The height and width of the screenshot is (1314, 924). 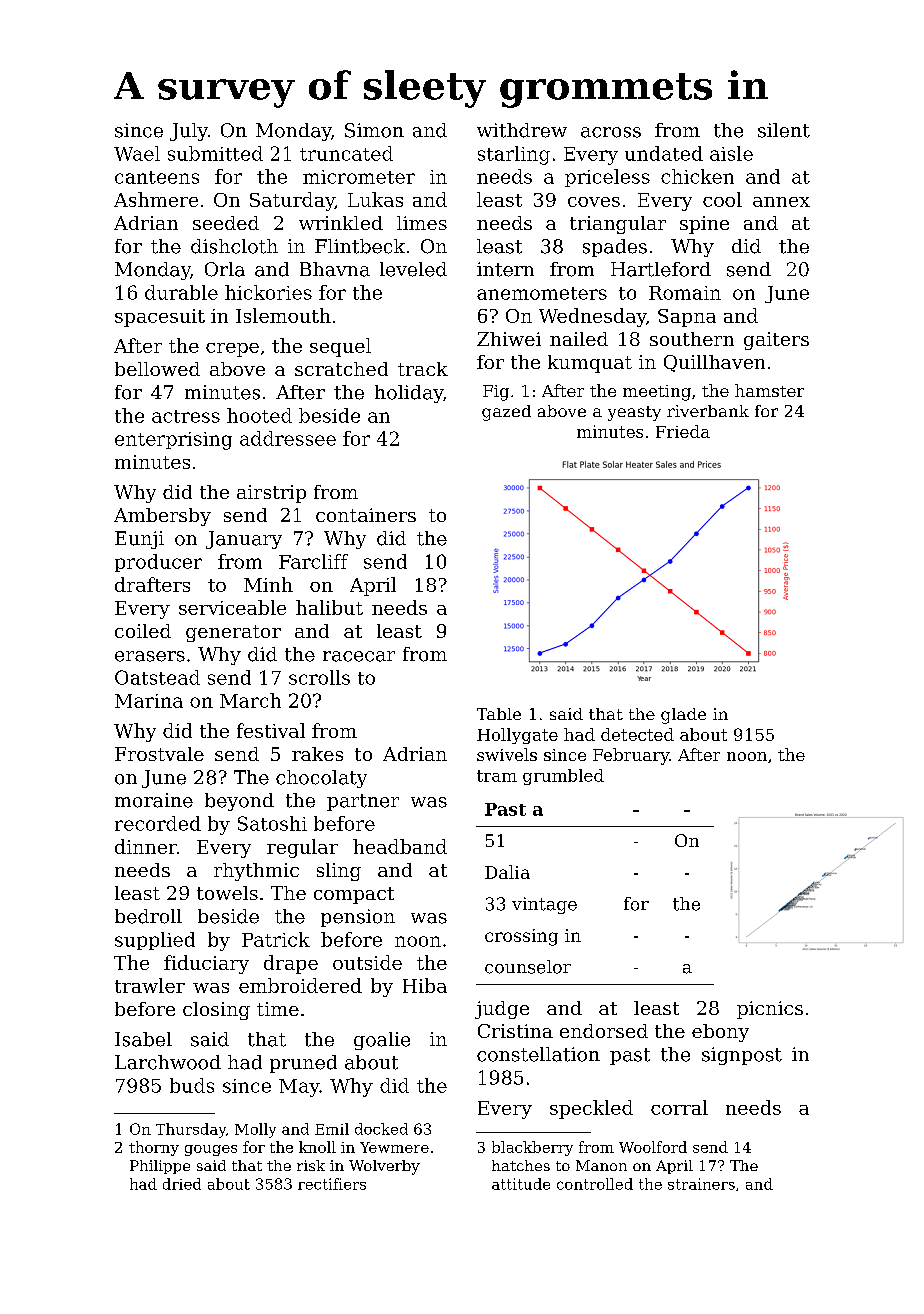 What do you see at coordinates (332, 1184) in the screenshot?
I see `rectifiers` at bounding box center [332, 1184].
